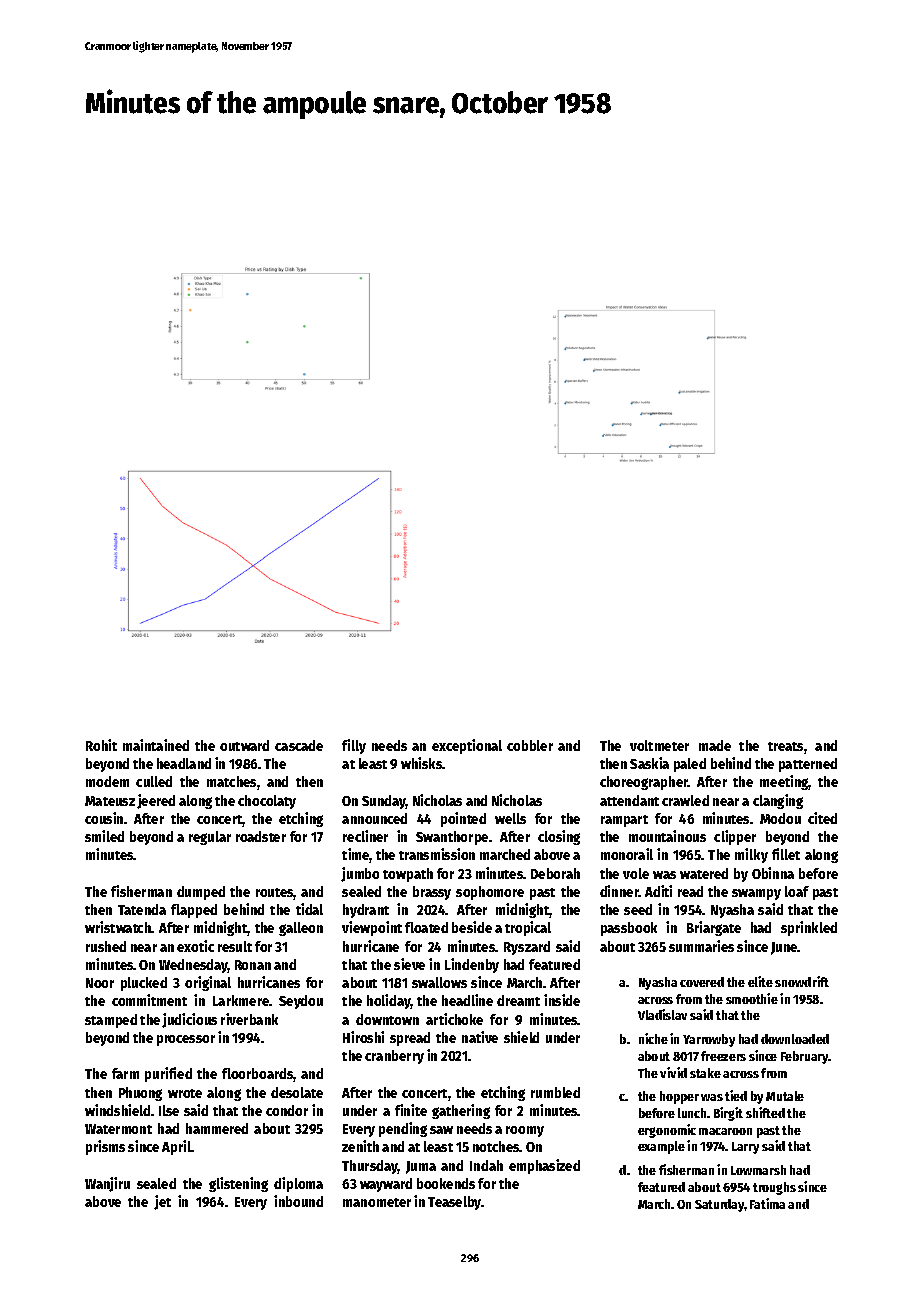  Describe the element at coordinates (527, 948) in the document. I see `Ryszard` at that location.
